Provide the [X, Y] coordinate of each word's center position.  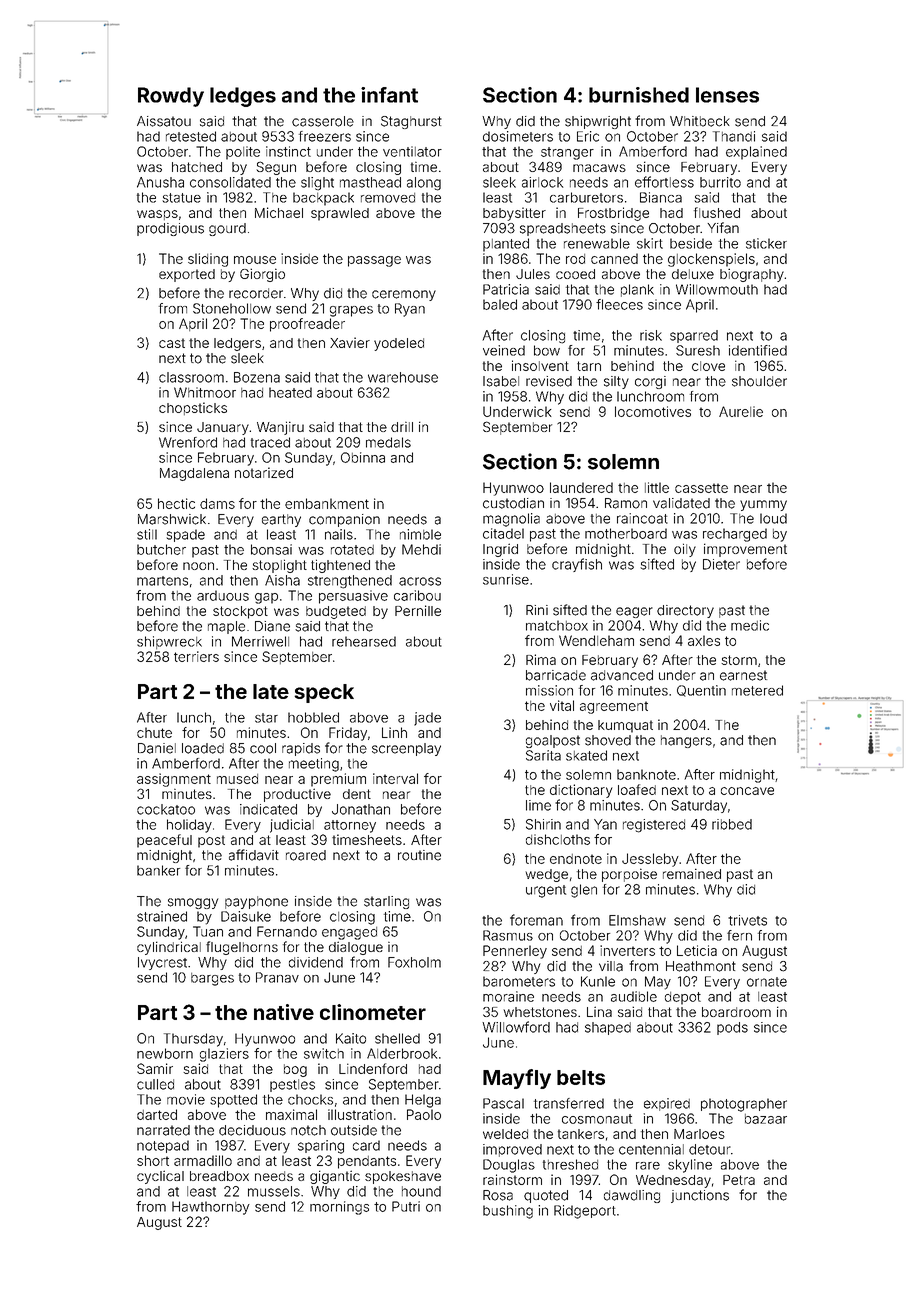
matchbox [557, 625]
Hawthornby [211, 1208]
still [147, 534]
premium [338, 780]
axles [704, 640]
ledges [243, 97]
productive [297, 795]
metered [757, 690]
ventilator [412, 151]
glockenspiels [711, 260]
